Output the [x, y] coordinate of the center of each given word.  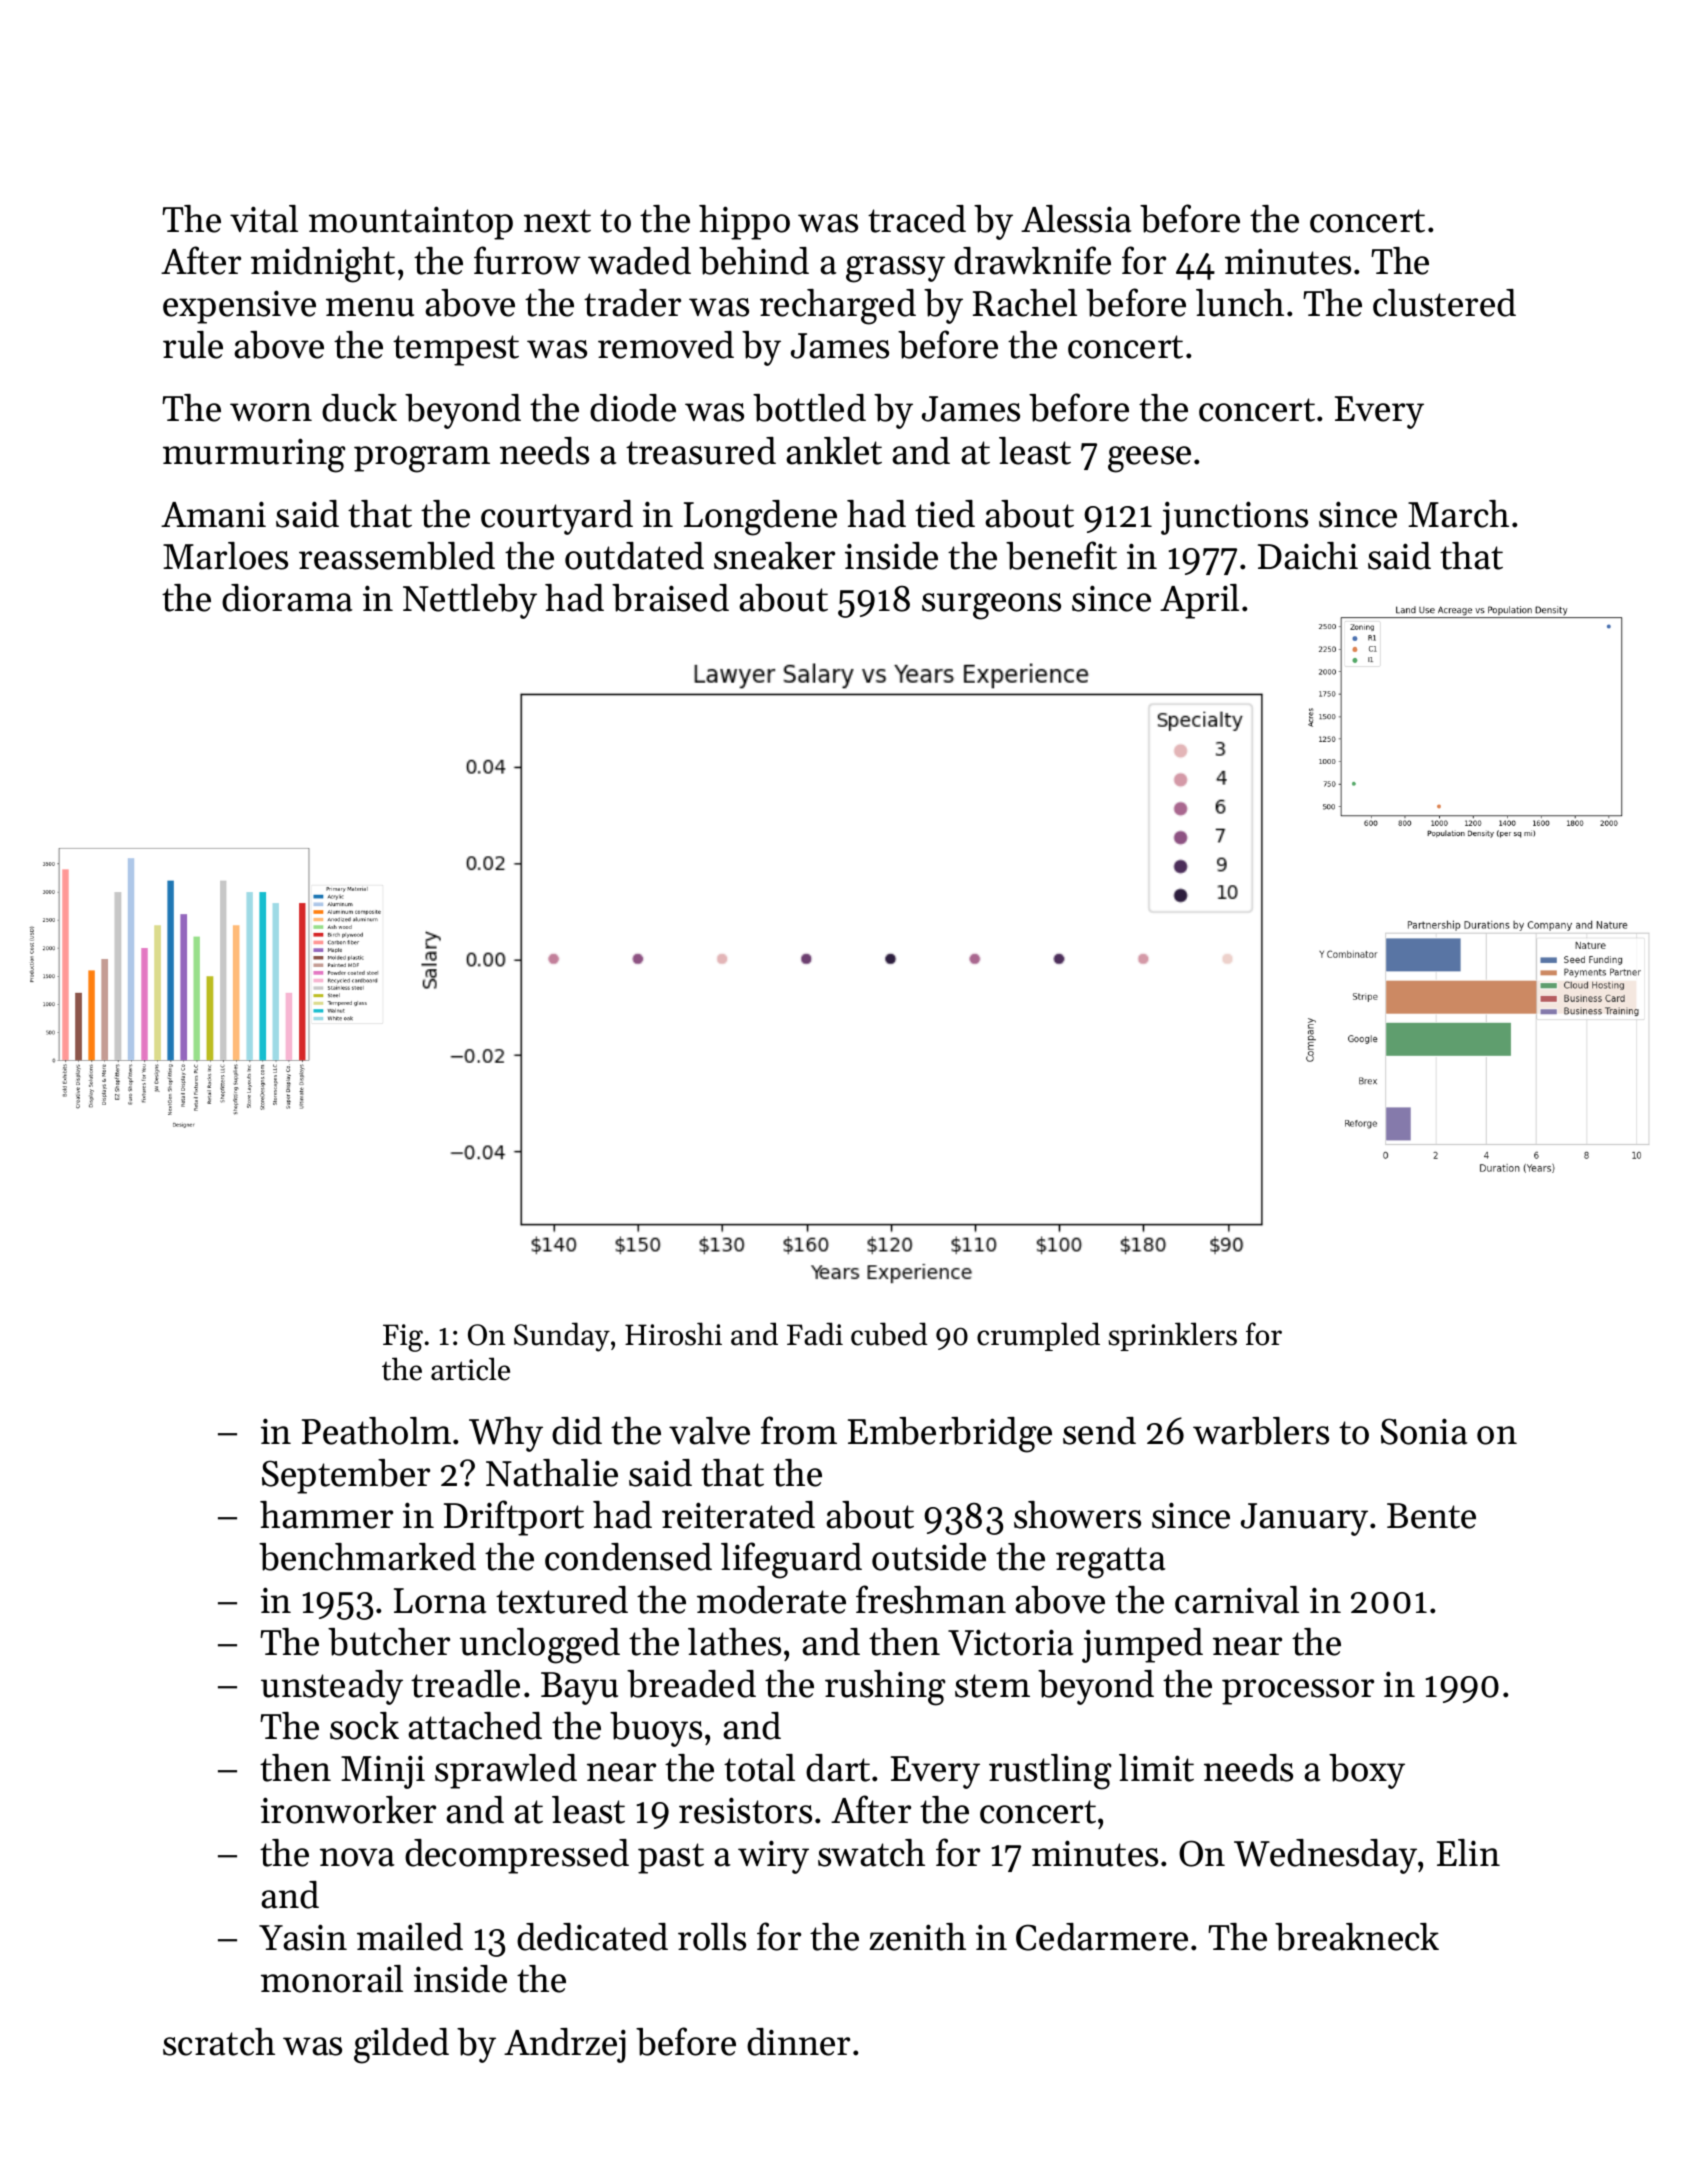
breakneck [1357, 1937]
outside [929, 1557]
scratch [219, 2042]
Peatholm [376, 1431]
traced [917, 219]
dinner [798, 2042]
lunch [1240, 303]
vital [264, 219]
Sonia [1424, 1431]
